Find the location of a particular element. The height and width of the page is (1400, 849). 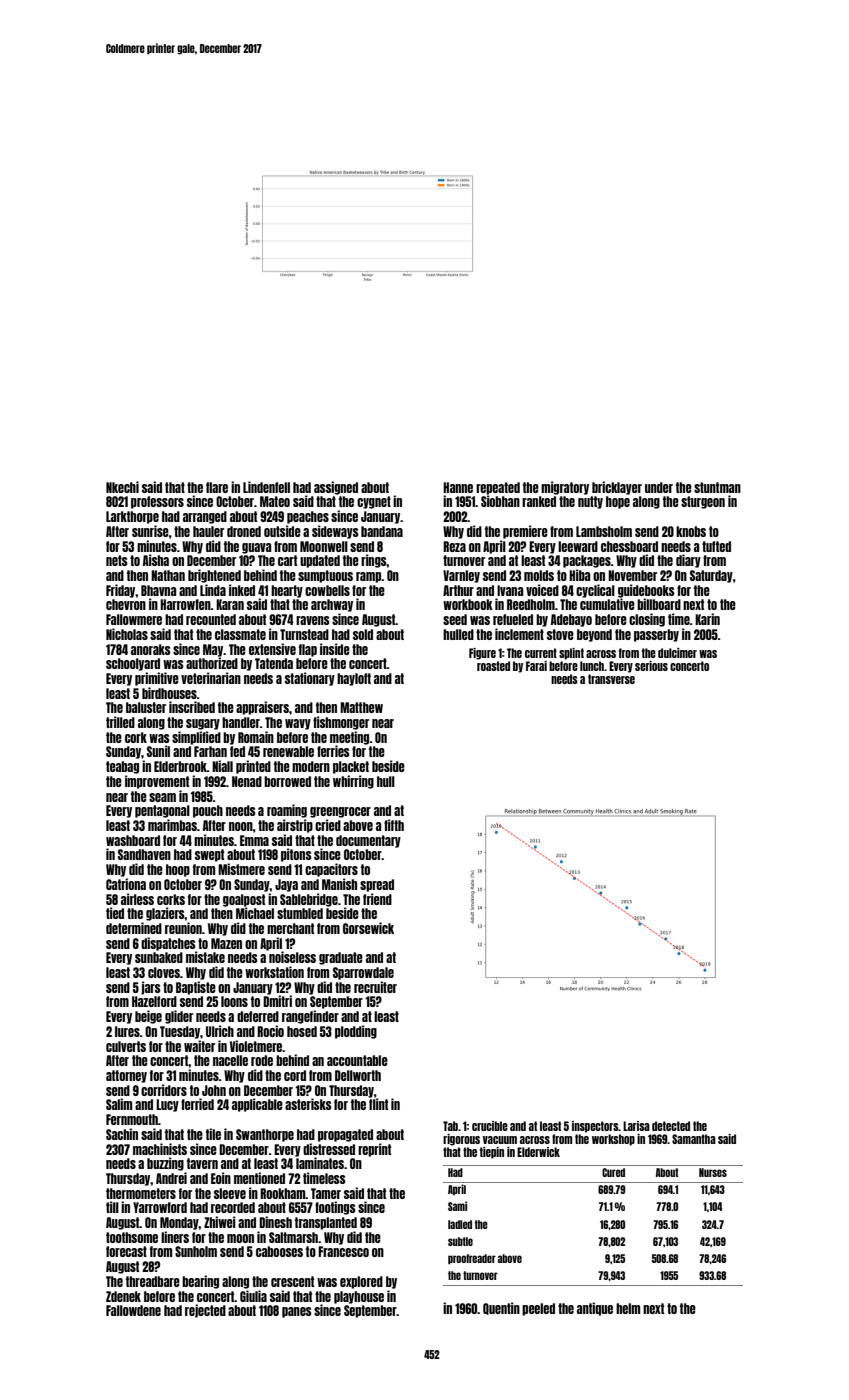

serious is located at coordinates (651, 666).
